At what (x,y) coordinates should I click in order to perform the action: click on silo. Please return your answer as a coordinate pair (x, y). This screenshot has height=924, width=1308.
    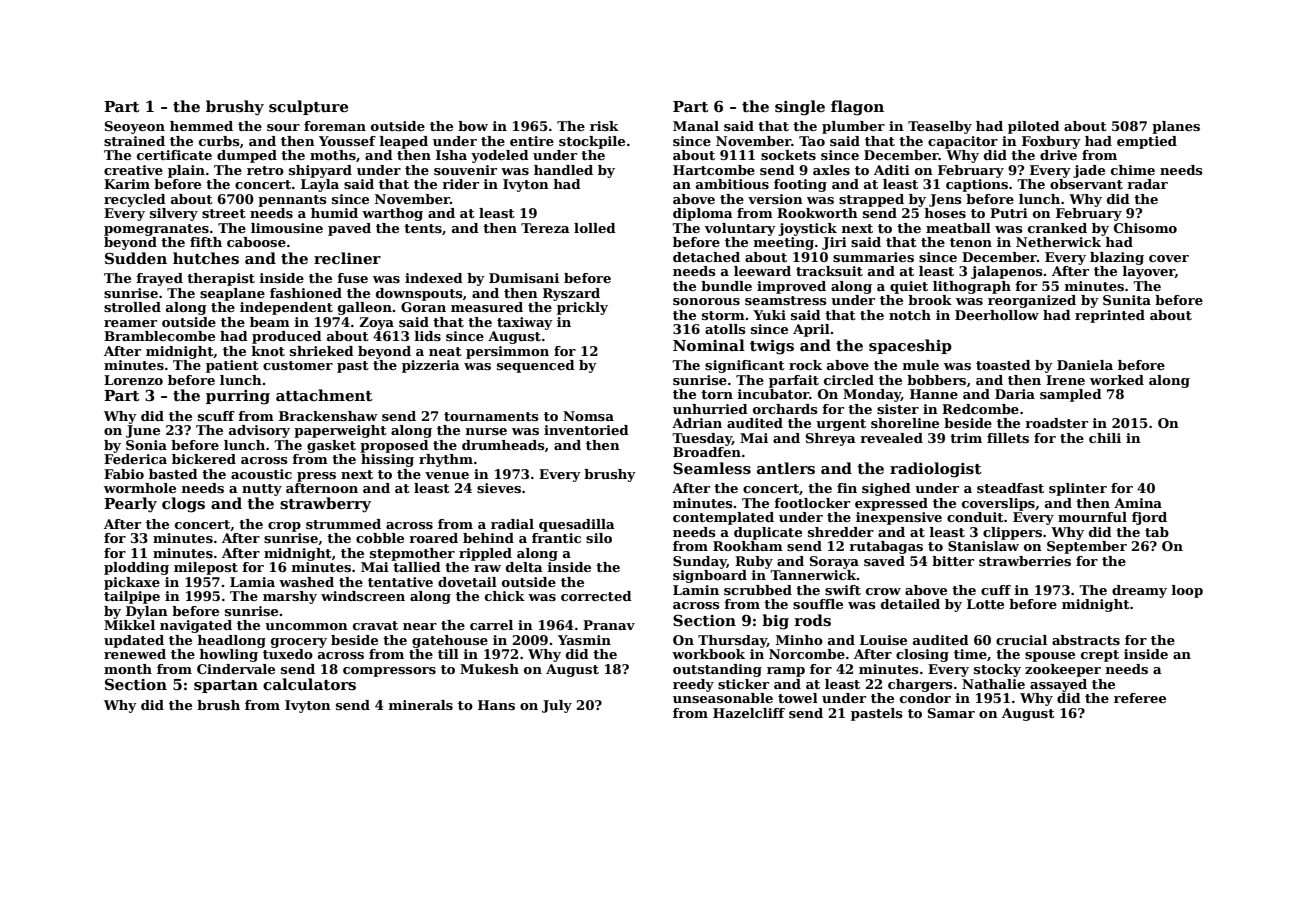
    Looking at the image, I should click on (599, 538).
